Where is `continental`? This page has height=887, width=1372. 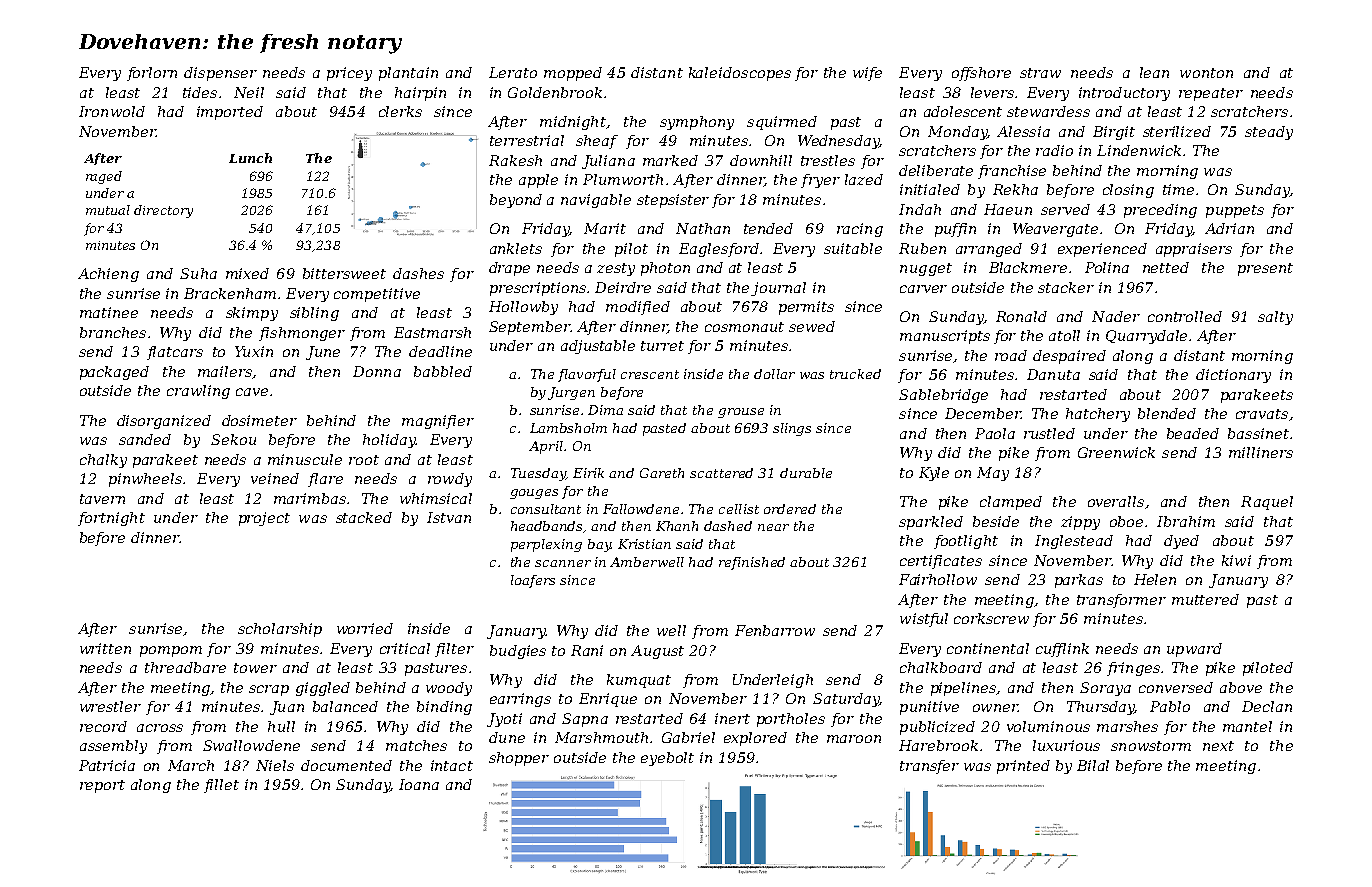 continental is located at coordinates (988, 648).
